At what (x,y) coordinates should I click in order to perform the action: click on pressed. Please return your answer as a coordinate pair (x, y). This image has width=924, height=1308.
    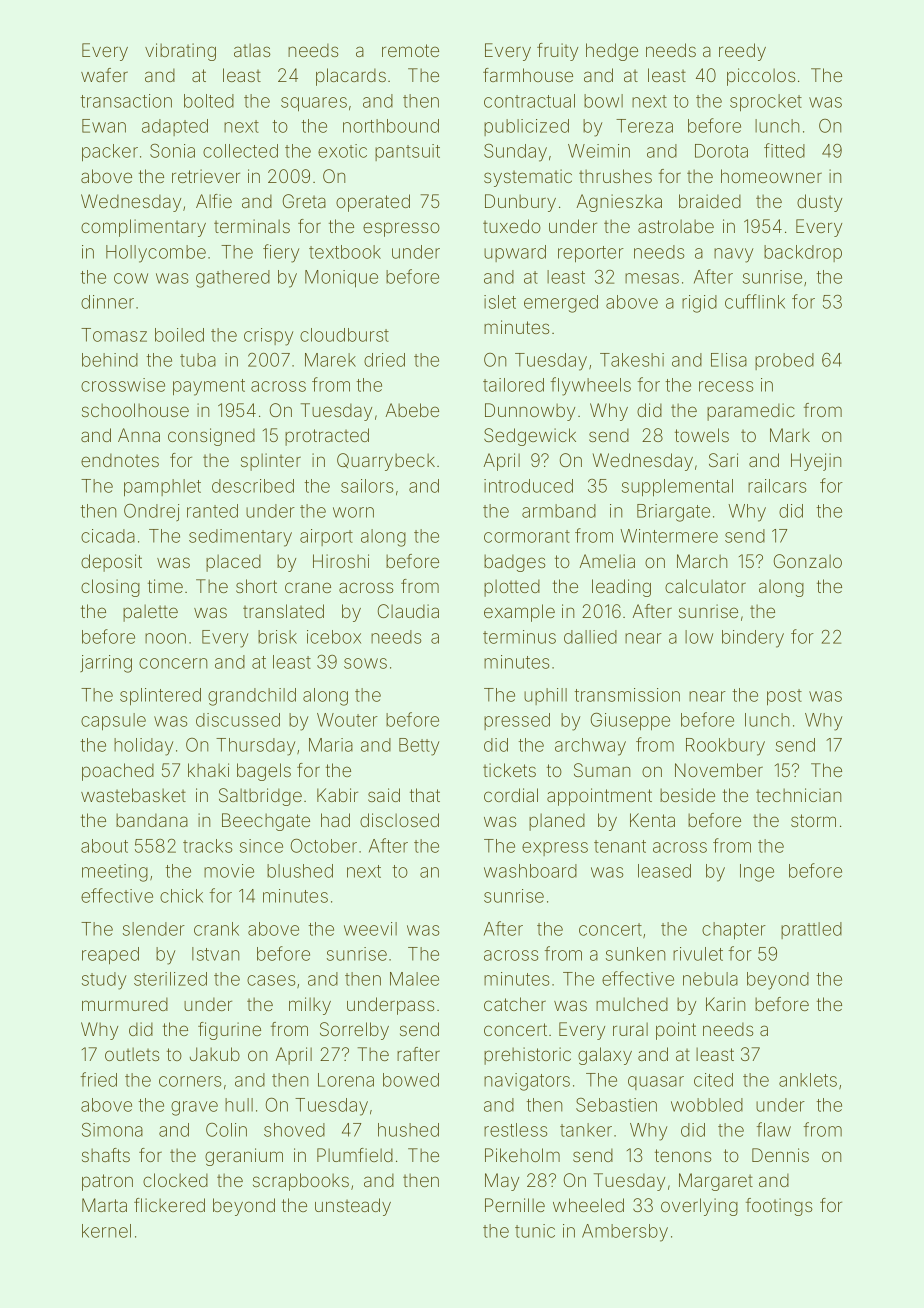
    Looking at the image, I should click on (517, 721).
